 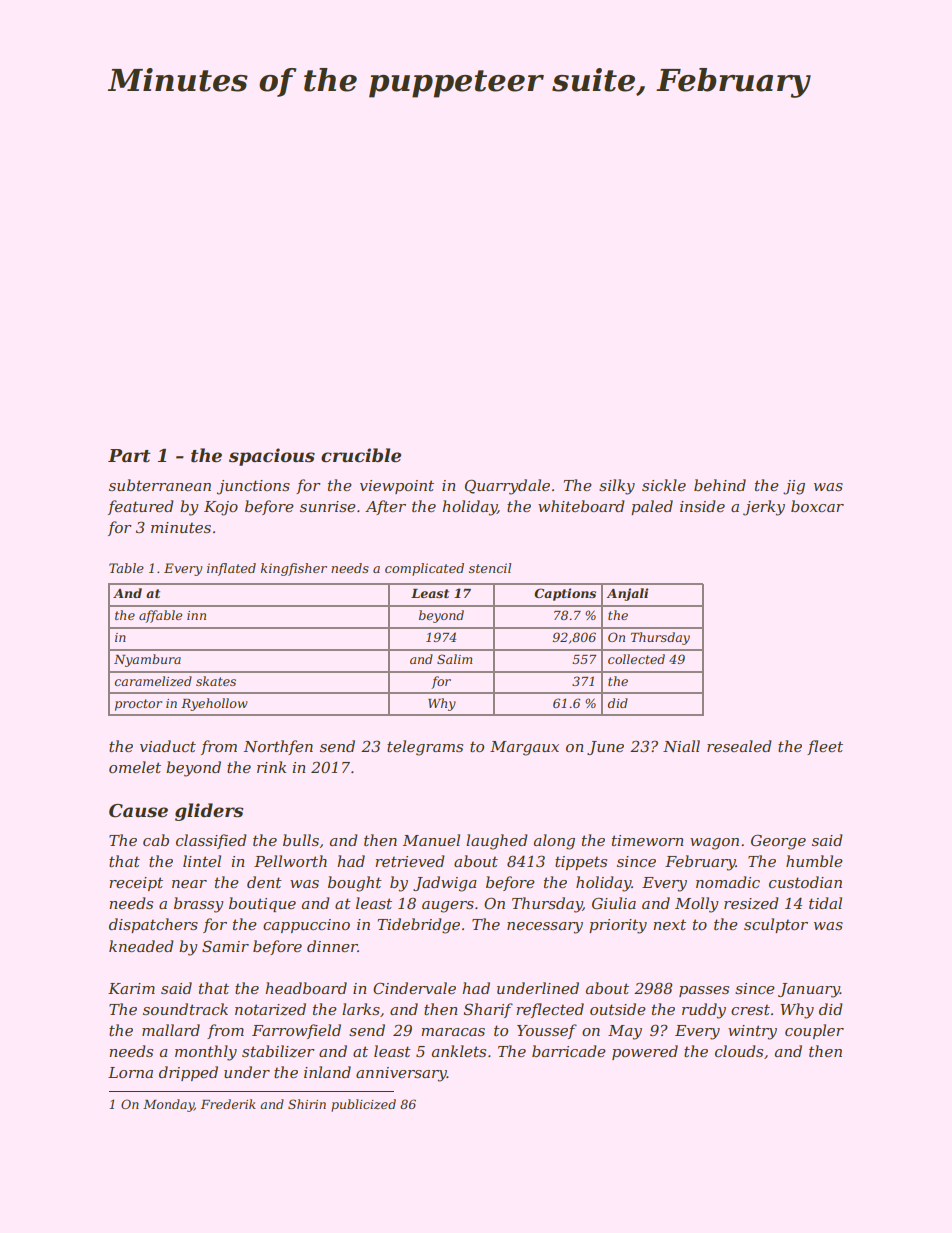 What do you see at coordinates (581, 506) in the screenshot?
I see `whiteboard` at bounding box center [581, 506].
